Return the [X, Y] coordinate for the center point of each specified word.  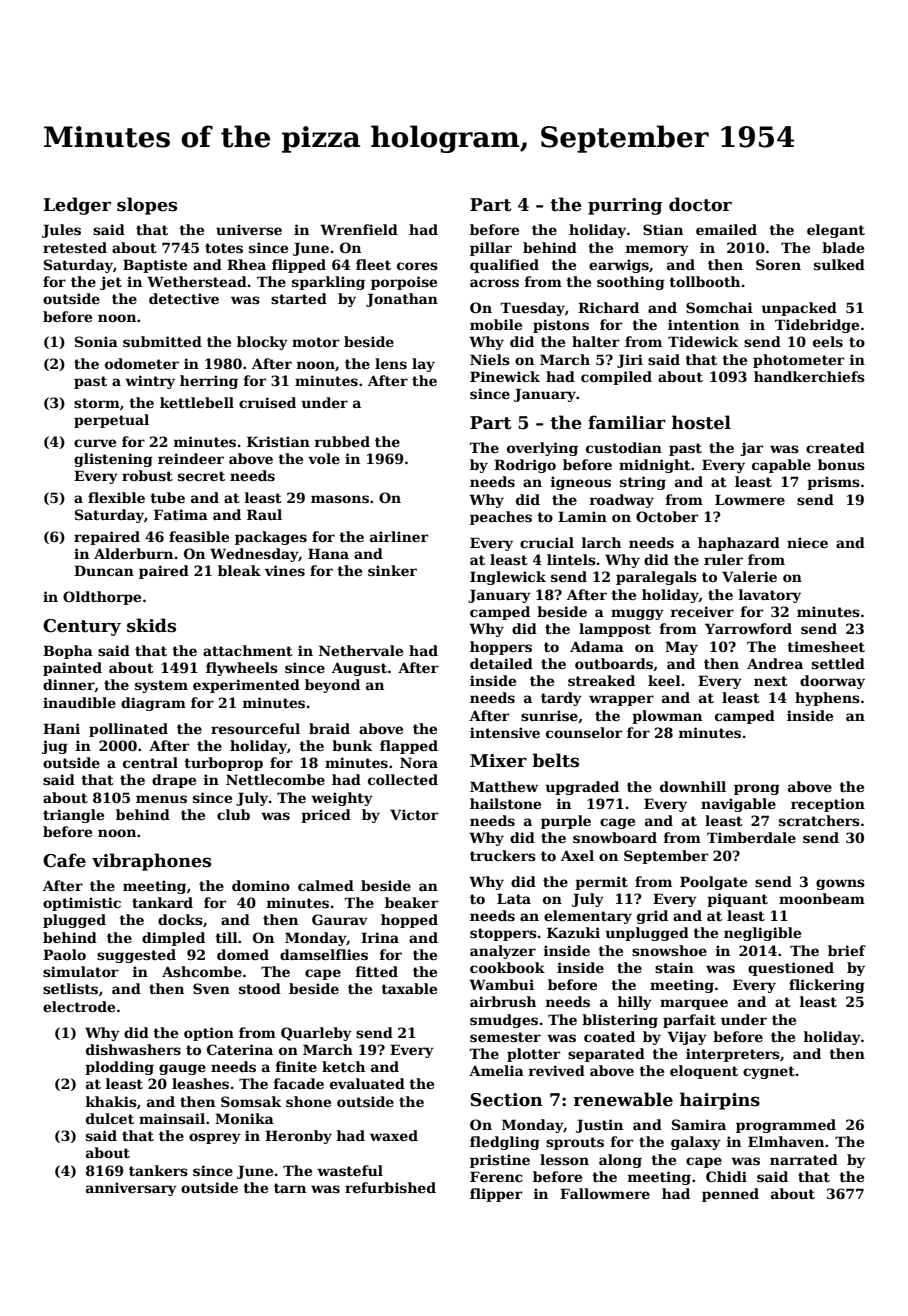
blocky [262, 343]
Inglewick [508, 578]
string [643, 483]
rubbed [342, 441]
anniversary [131, 1189]
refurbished [390, 1187]
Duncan [104, 570]
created [835, 447]
